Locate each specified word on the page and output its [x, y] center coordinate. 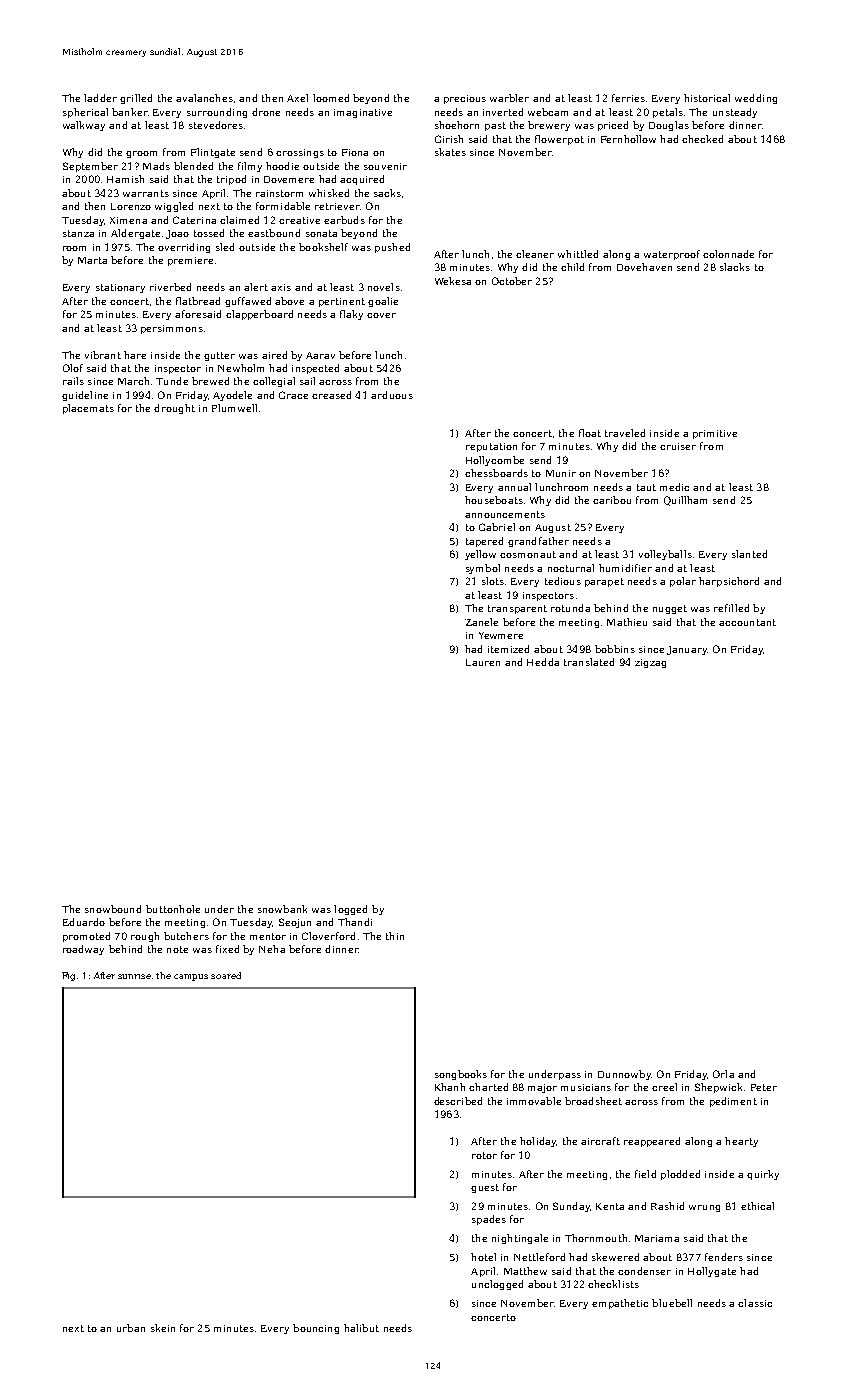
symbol [483, 569]
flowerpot [559, 140]
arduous [392, 395]
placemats [88, 409]
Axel [297, 98]
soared [226, 975]
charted [488, 1087]
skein [163, 1328]
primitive [715, 434]
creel [664, 1087]
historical [707, 98]
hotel [483, 1257]
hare [135, 355]
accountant [747, 622]
